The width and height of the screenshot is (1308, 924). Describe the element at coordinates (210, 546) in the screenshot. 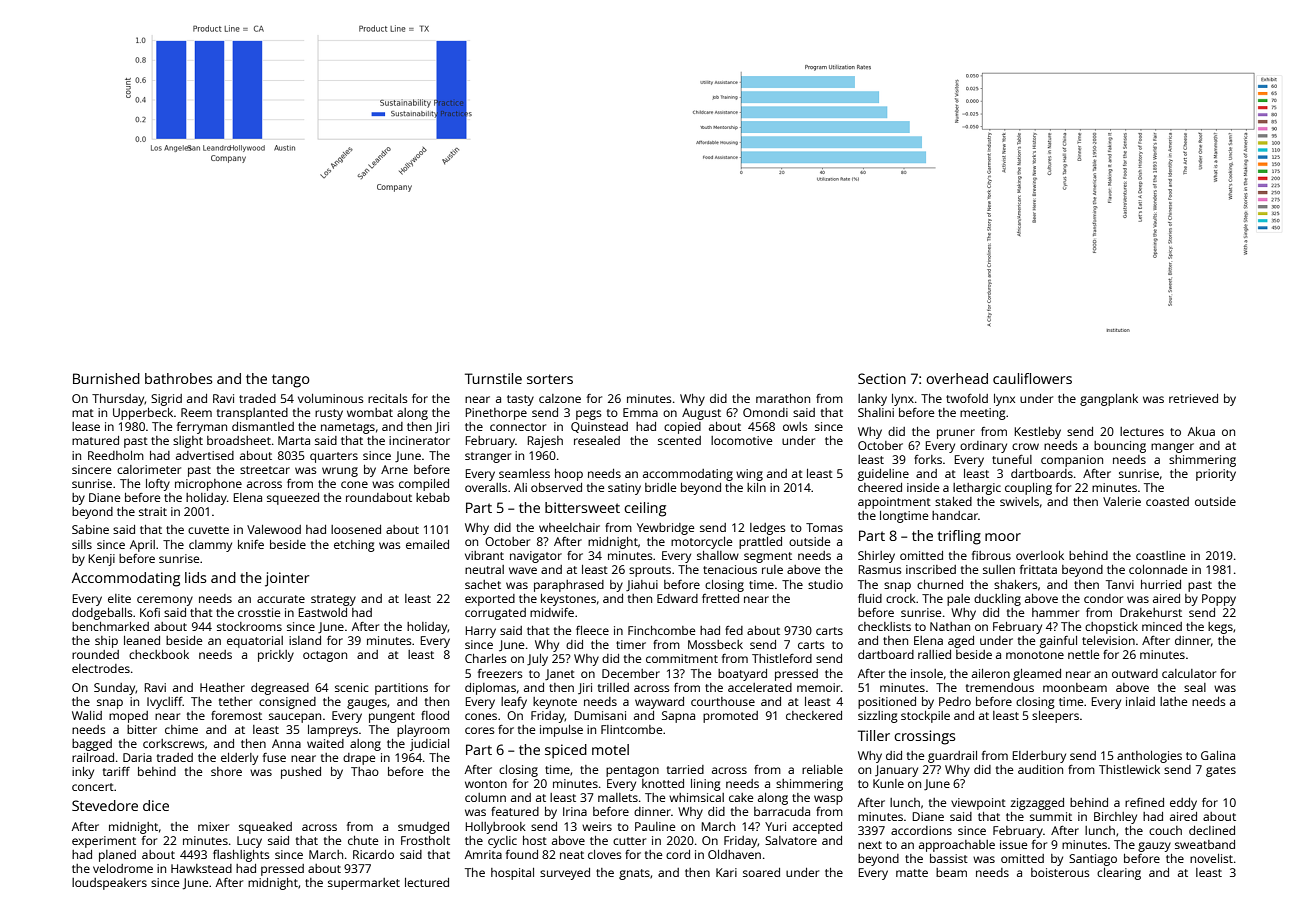

I see `clammy` at that location.
